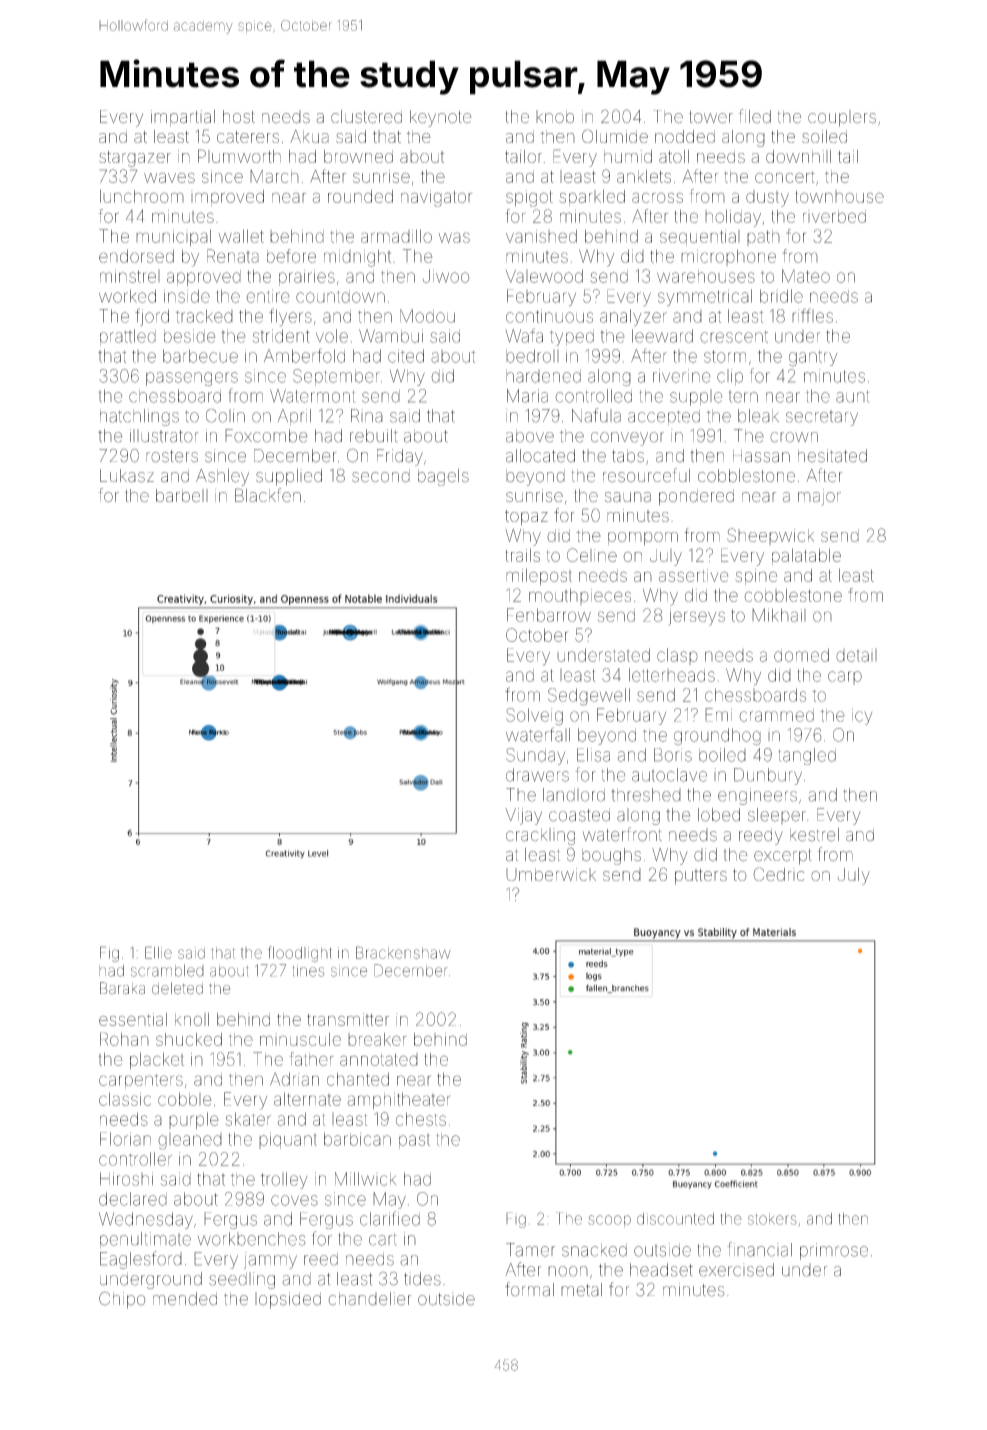  Describe the element at coordinates (814, 835) in the image. I see `kestrel` at that location.
